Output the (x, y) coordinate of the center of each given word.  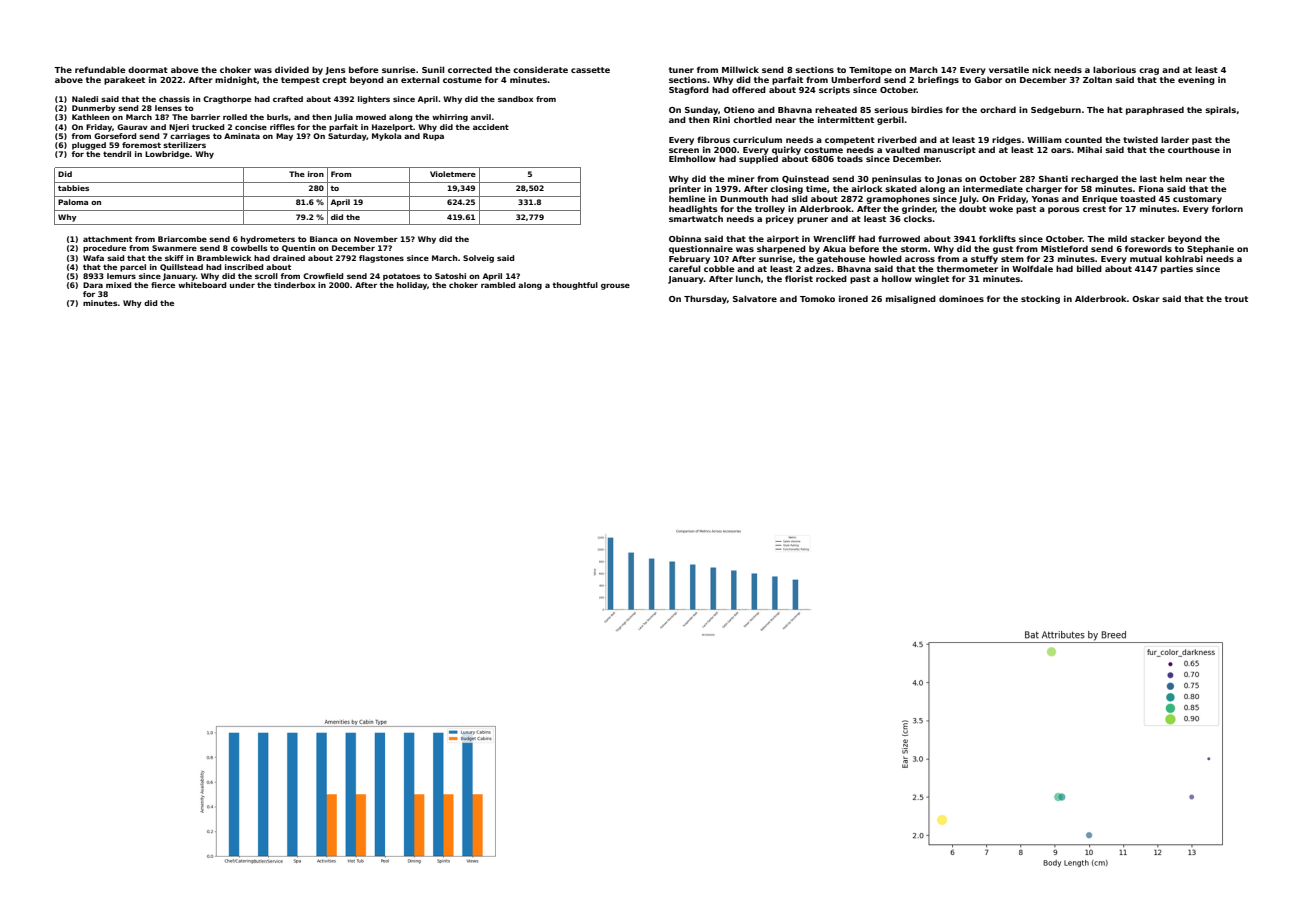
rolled (235, 117)
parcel (133, 268)
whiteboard (202, 285)
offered (749, 89)
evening (1196, 80)
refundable (100, 69)
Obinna (685, 238)
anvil (481, 117)
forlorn (1227, 208)
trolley (770, 209)
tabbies (73, 188)
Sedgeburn (1056, 110)
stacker (1147, 239)
